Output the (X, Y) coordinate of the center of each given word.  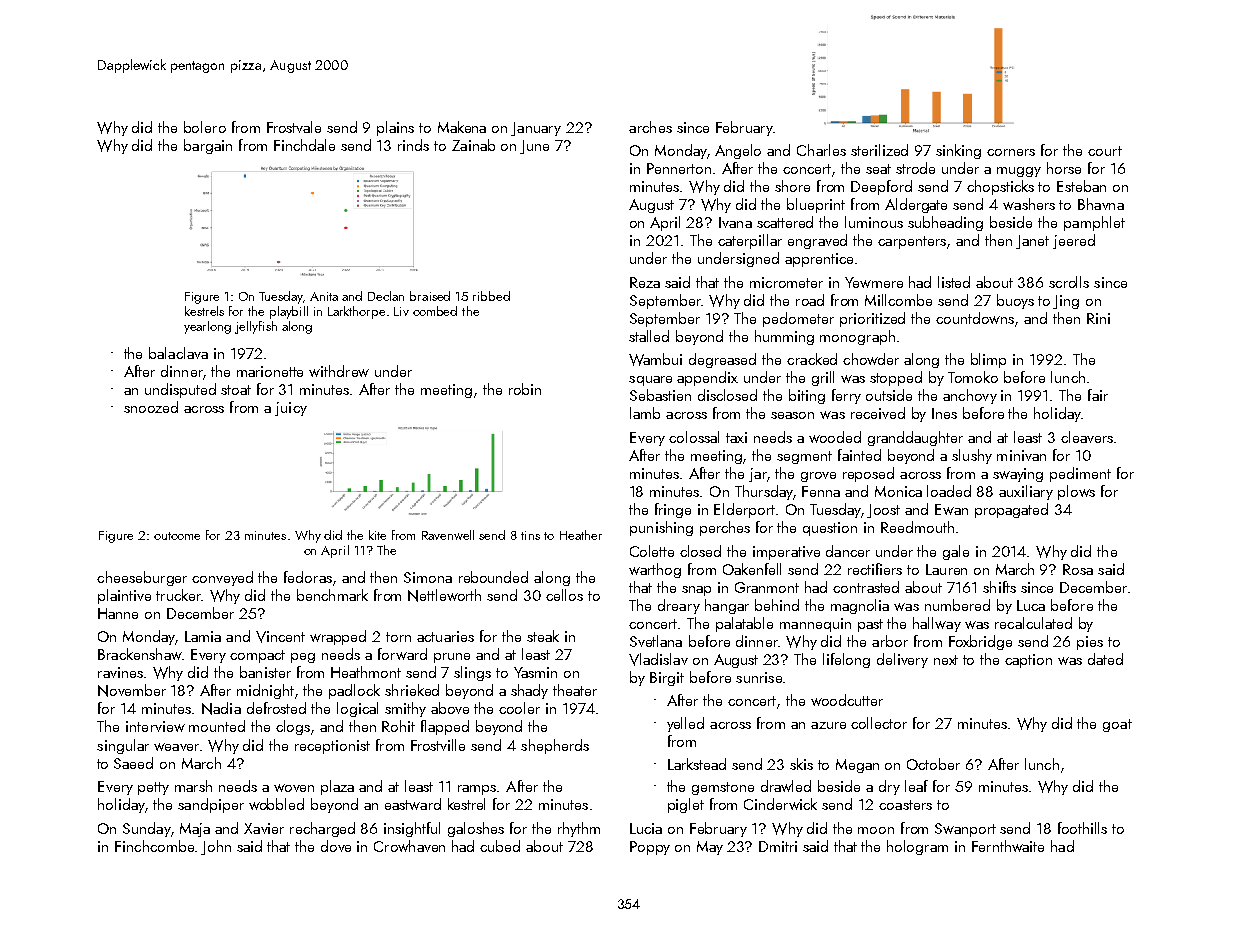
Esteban (1081, 186)
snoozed (151, 407)
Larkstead (697, 764)
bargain (208, 146)
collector (879, 723)
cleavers (1087, 437)
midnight (265, 691)
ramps (478, 790)
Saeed (133, 763)
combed (435, 311)
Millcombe (898, 300)
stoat (236, 390)
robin (525, 389)
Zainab (473, 145)
